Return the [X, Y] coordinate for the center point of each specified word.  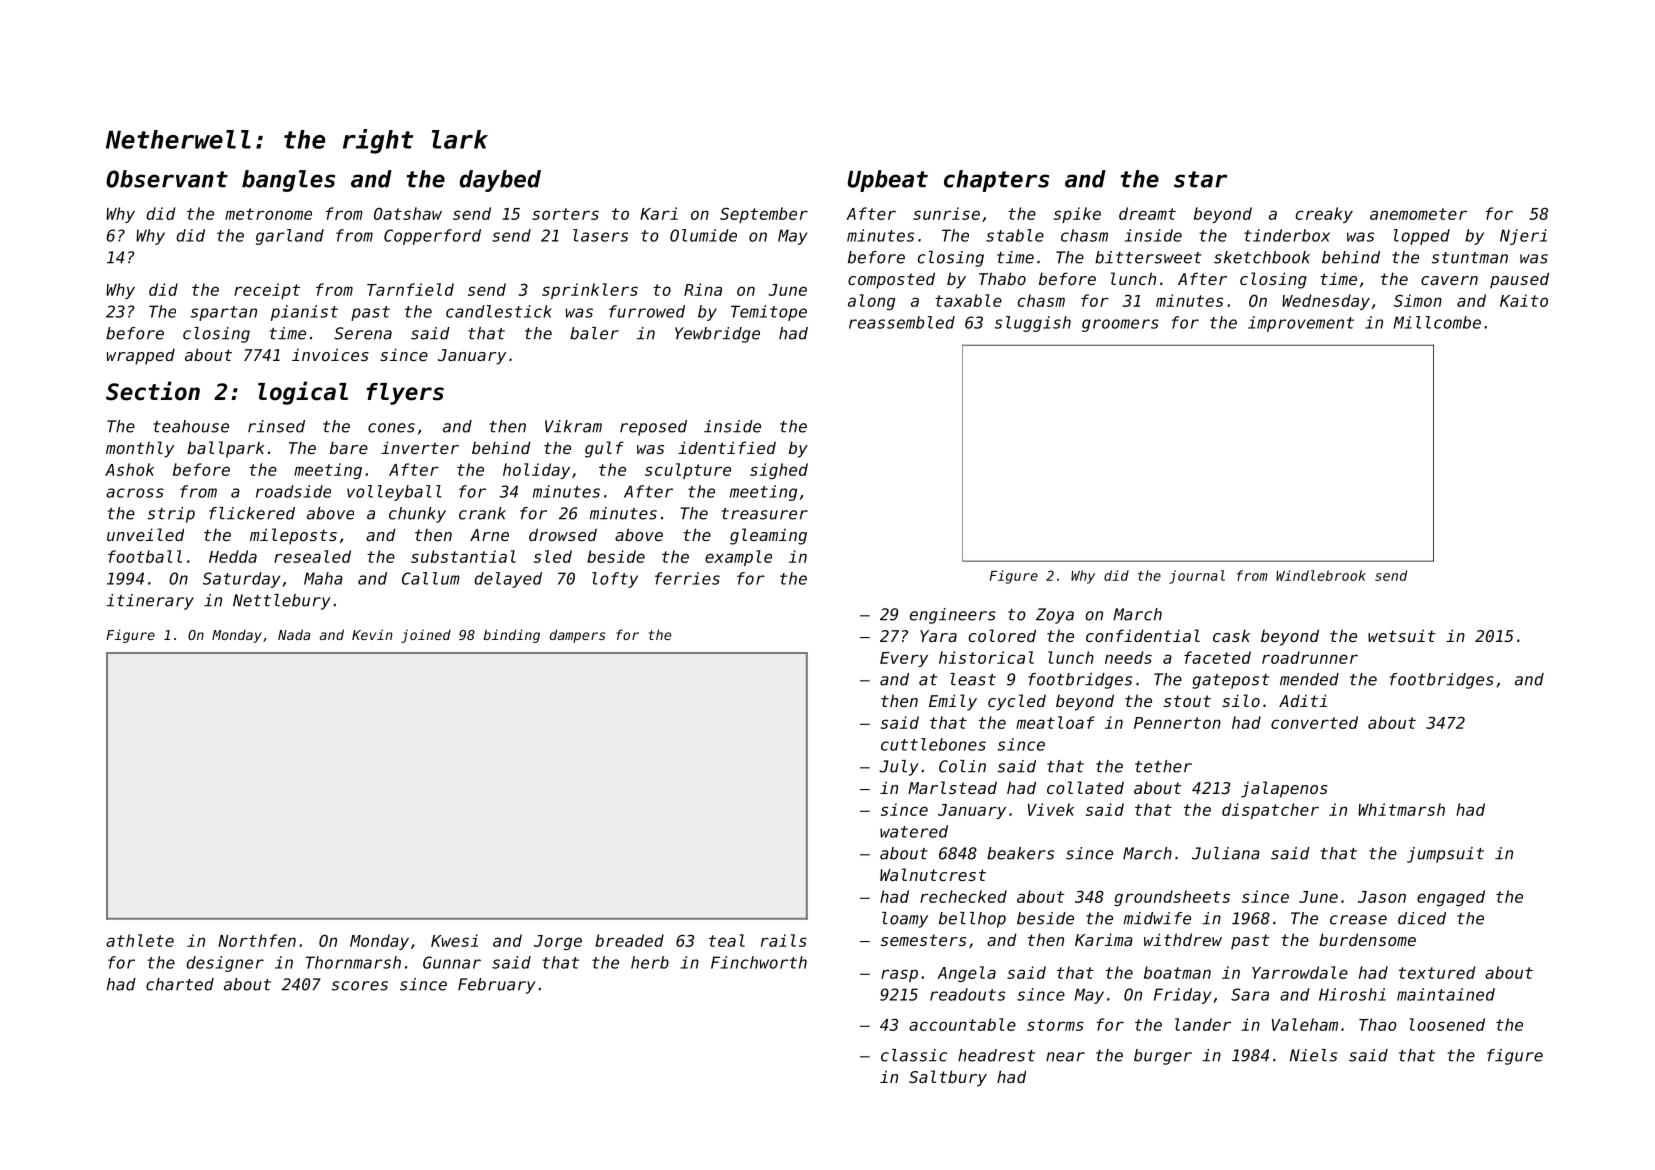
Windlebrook [1321, 575]
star [1200, 179]
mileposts [293, 536]
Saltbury [948, 1078]
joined [426, 636]
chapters [996, 181]
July [899, 768]
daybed [500, 181]
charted [180, 984]
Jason [1382, 897]
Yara [938, 636]
